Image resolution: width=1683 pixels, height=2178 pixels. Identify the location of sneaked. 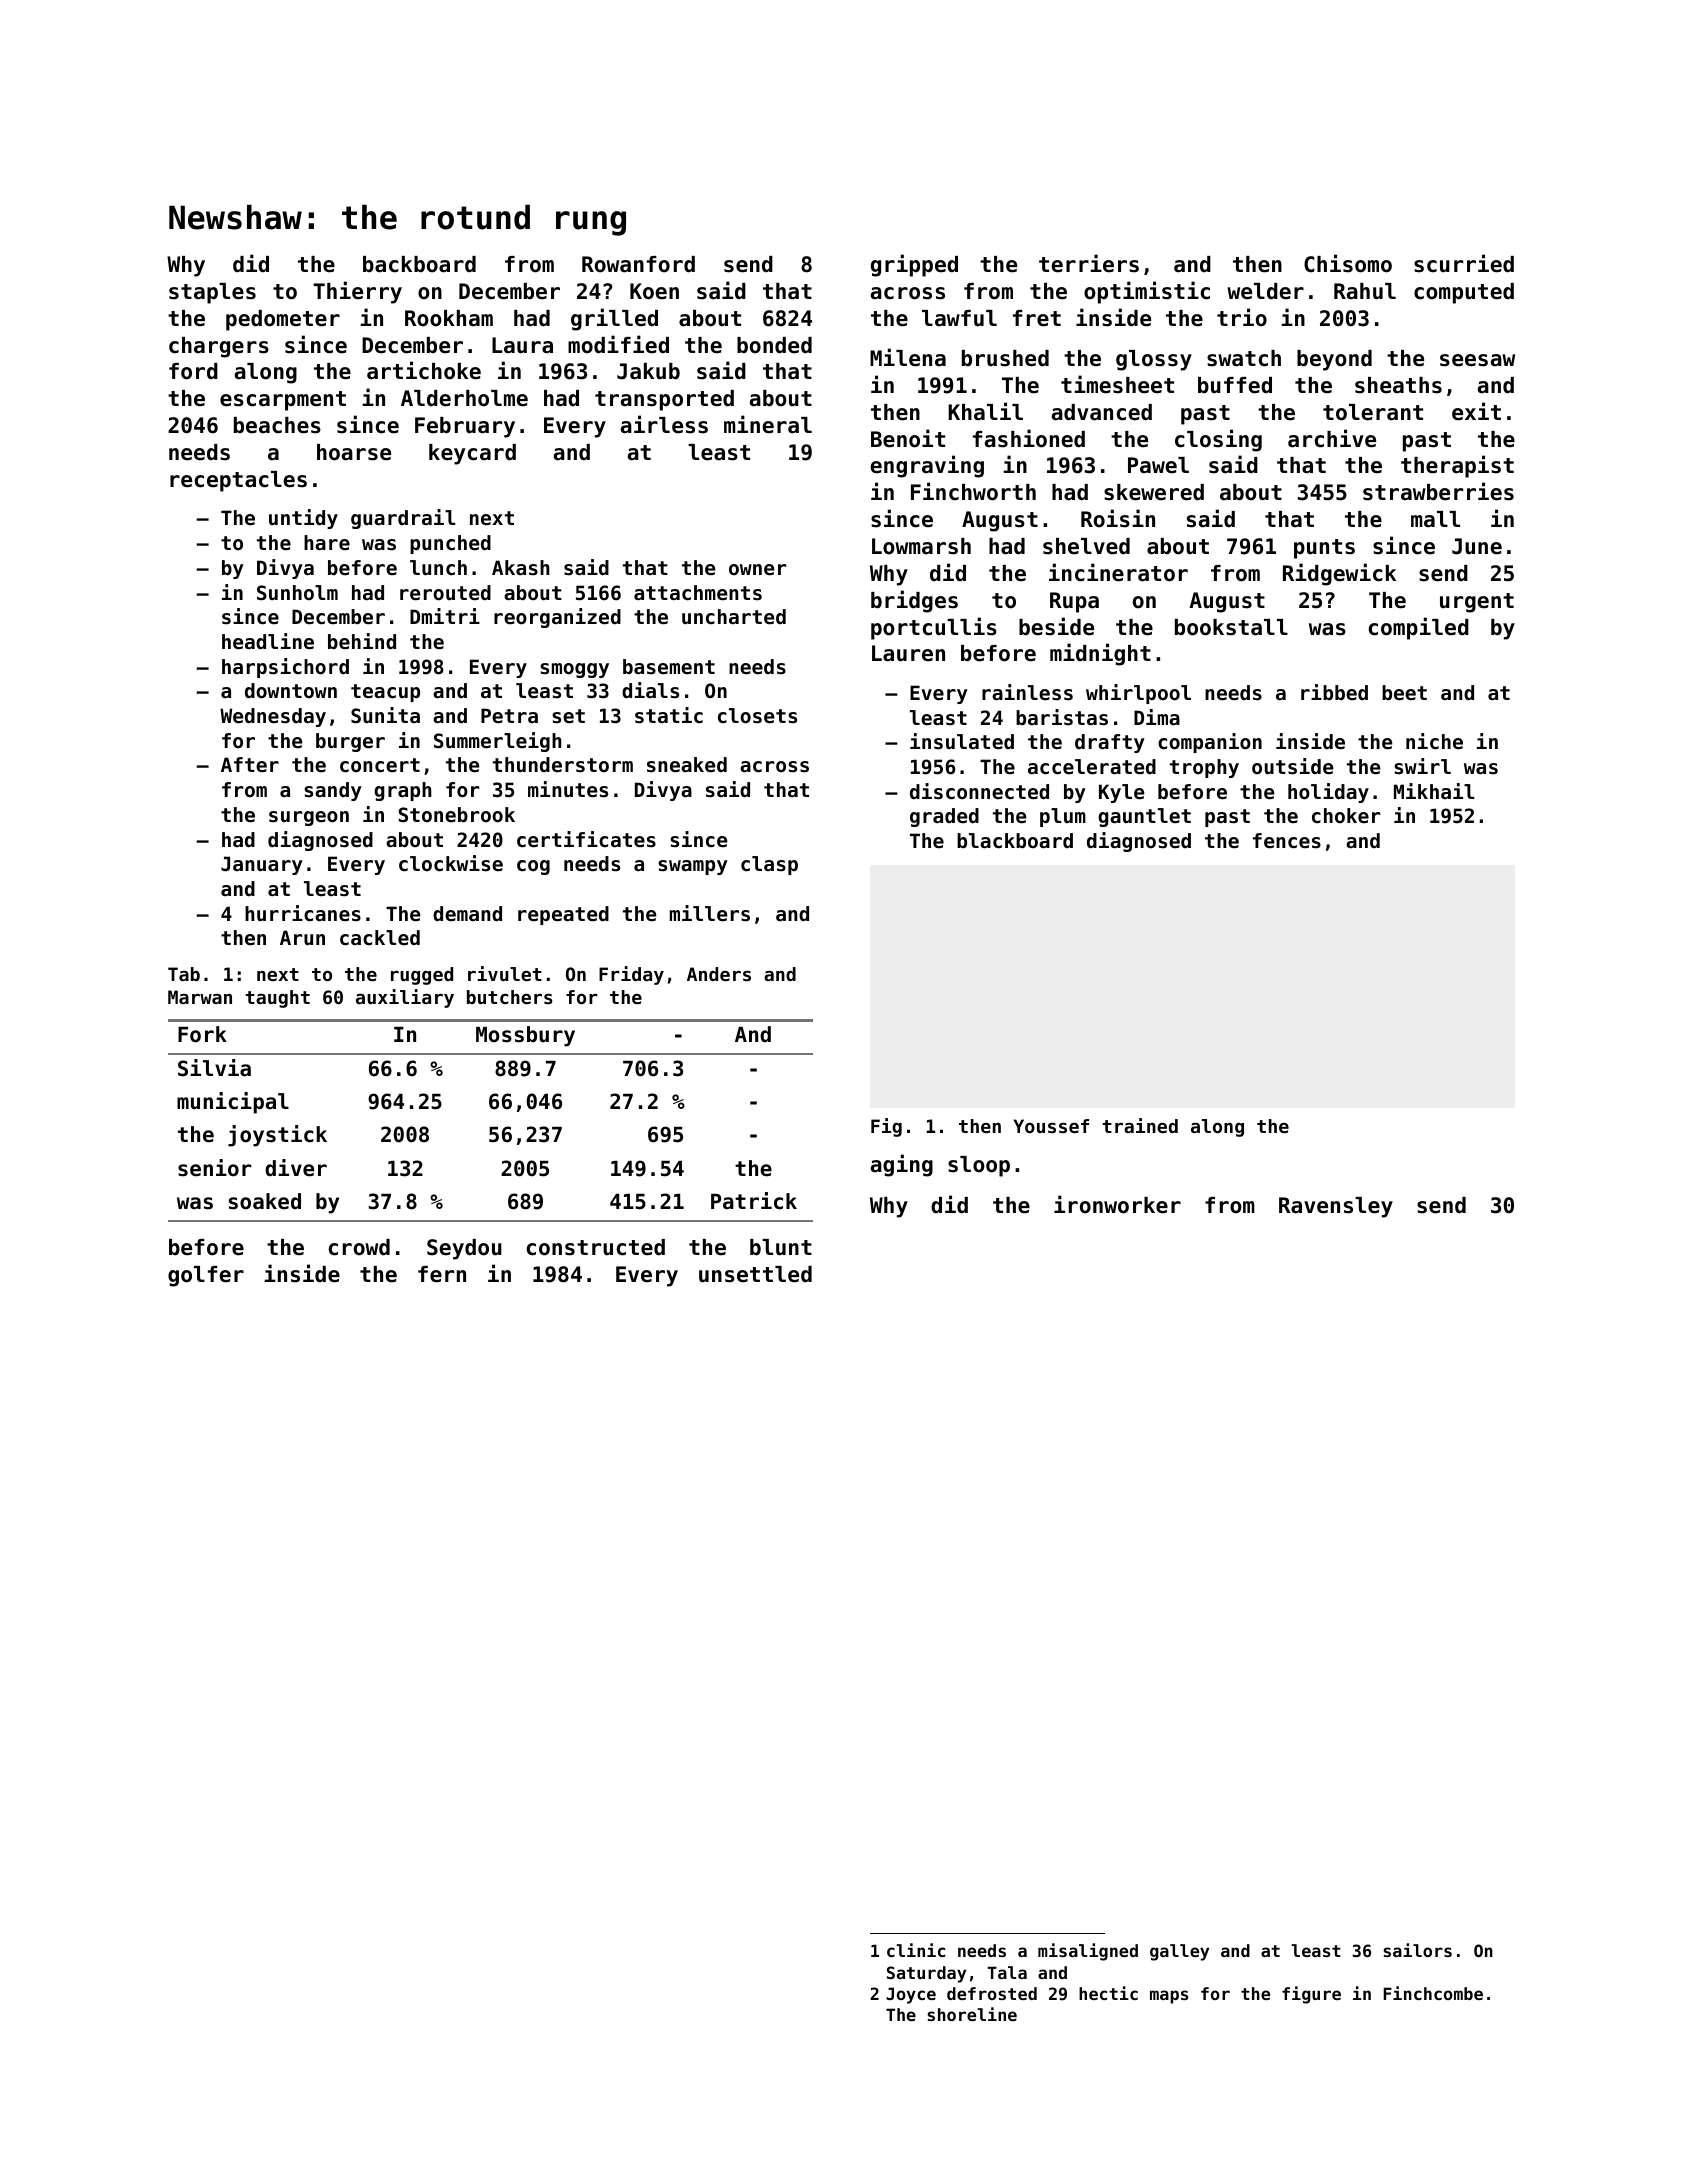
(687, 765).
